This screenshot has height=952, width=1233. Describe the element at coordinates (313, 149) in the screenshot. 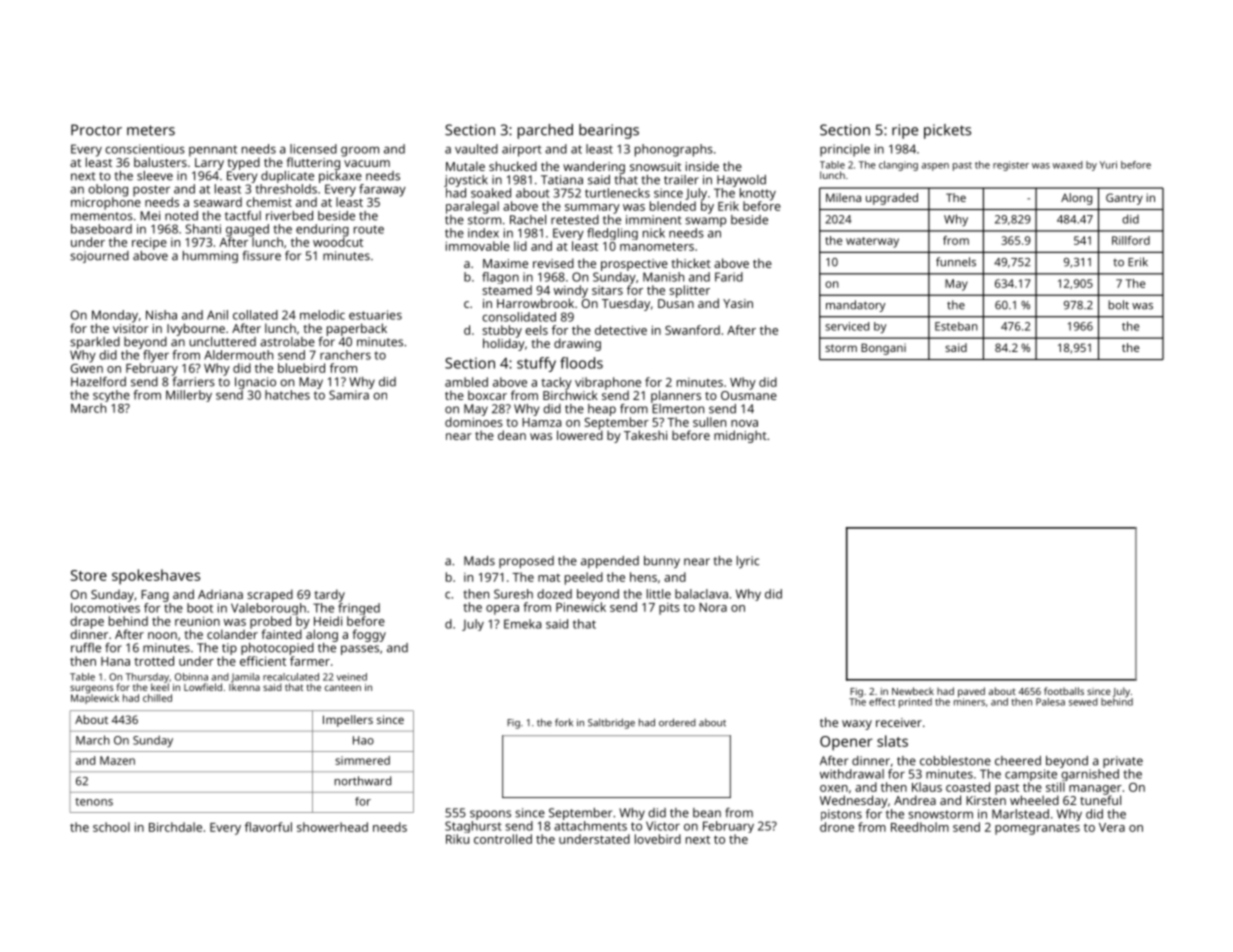

I see `licensed` at that location.
